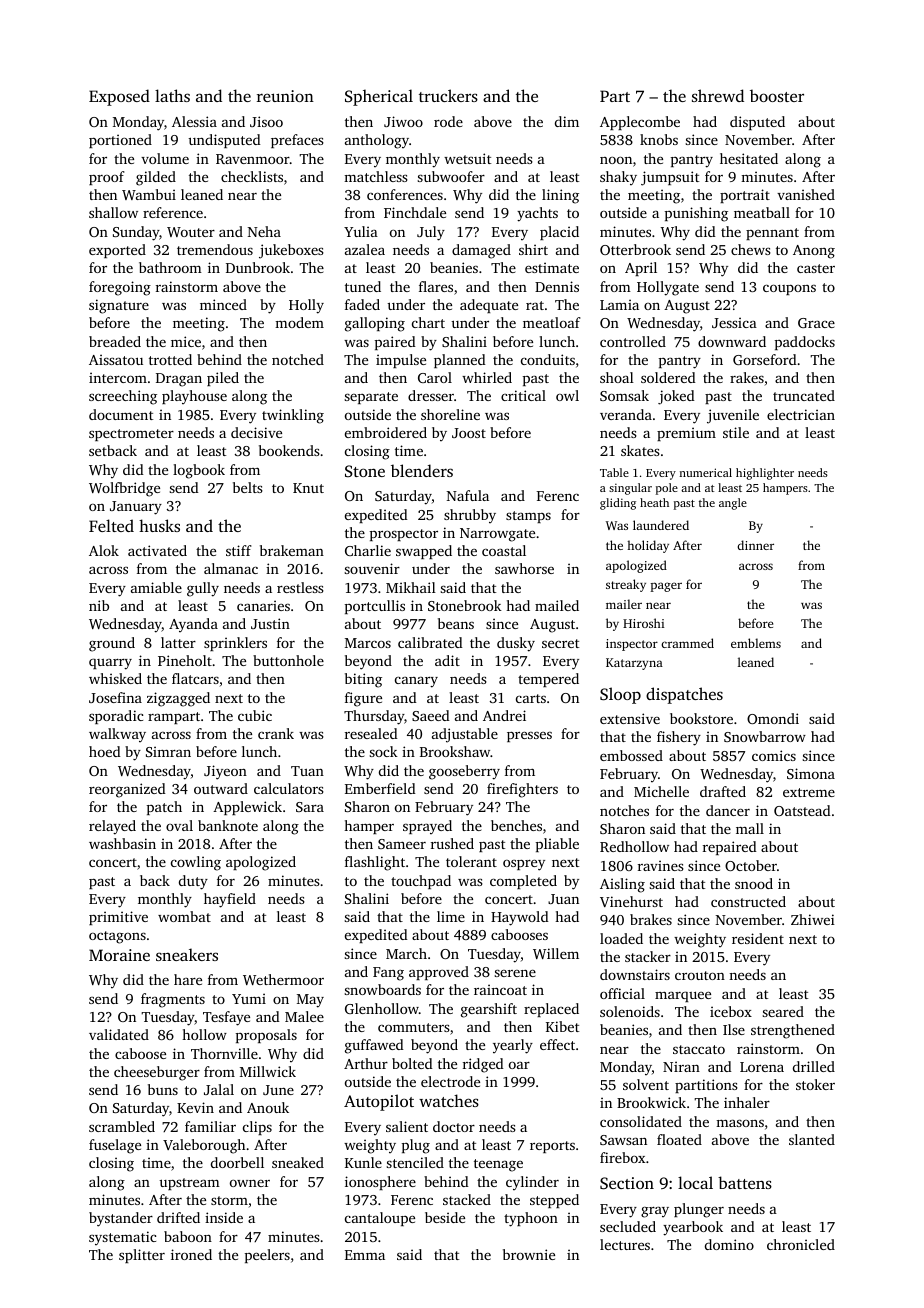 The height and width of the screenshot is (1308, 924). Describe the element at coordinates (567, 121) in the screenshot. I see `dim` at that location.
